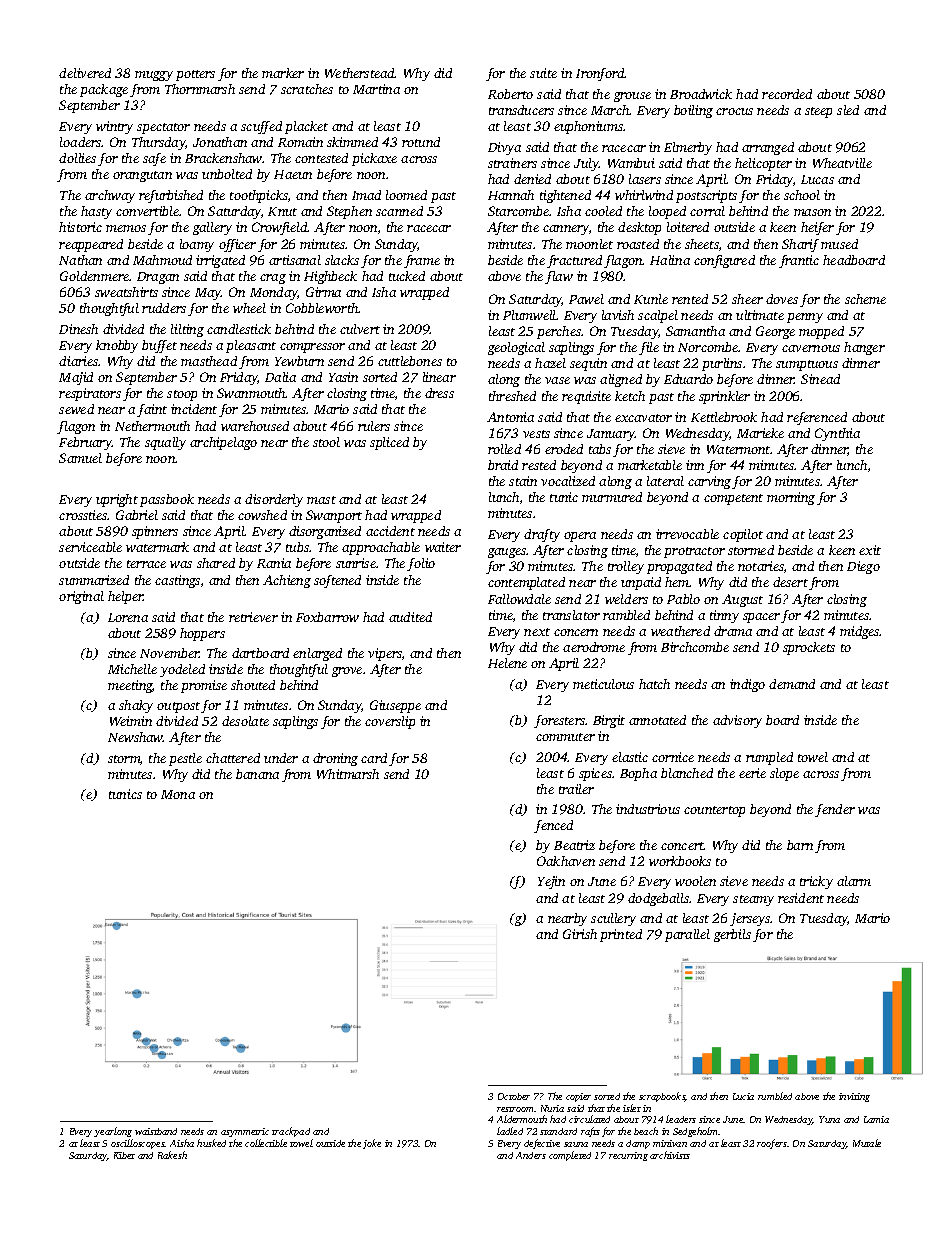 The height and width of the screenshot is (1233, 952). Describe the element at coordinates (253, 685) in the screenshot. I see `shouted` at that location.
